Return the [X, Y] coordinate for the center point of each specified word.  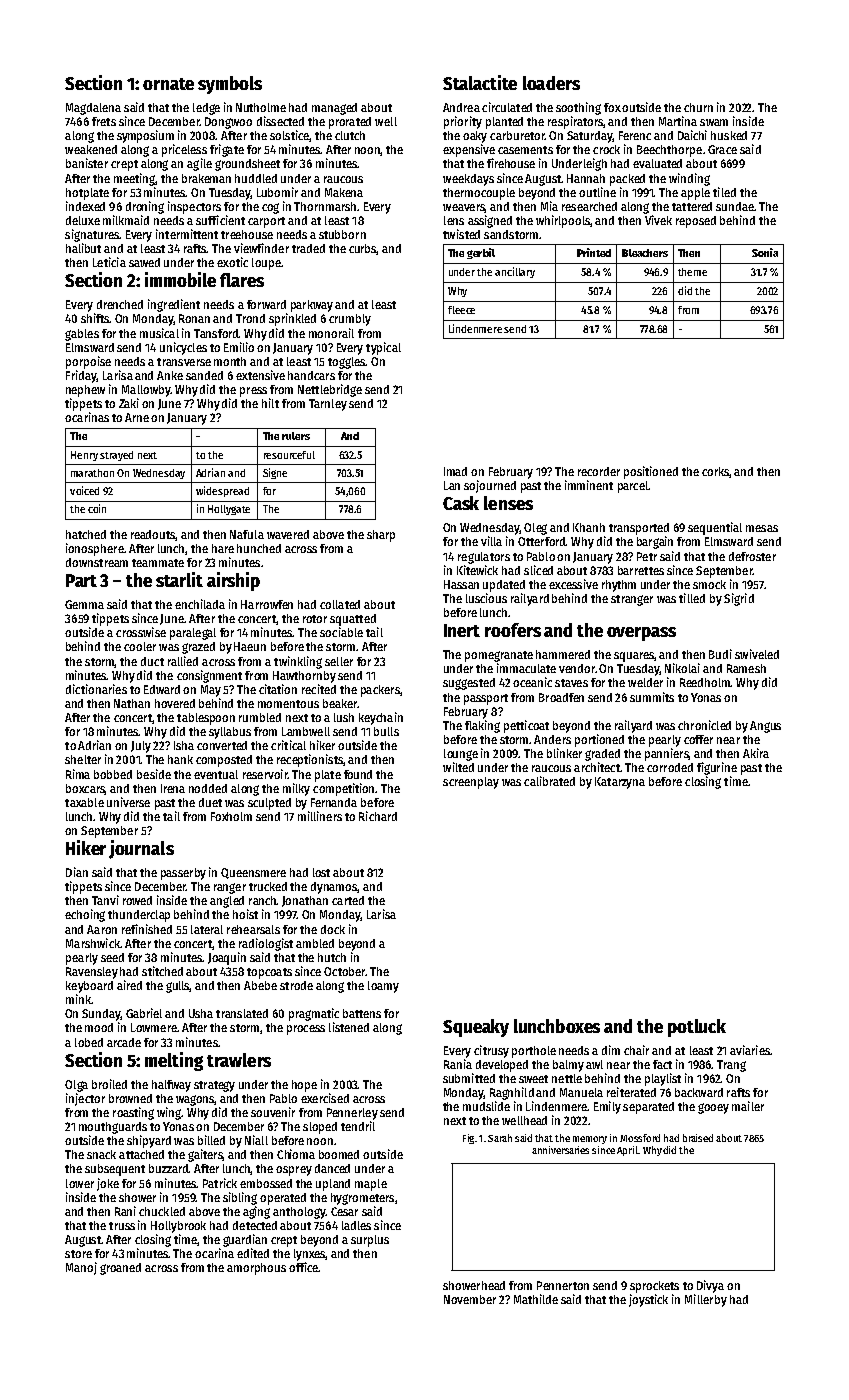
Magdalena [93, 109]
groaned [120, 1269]
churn [698, 107]
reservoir [265, 774]
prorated [350, 123]
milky [296, 789]
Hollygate [229, 510]
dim [611, 1050]
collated [340, 604]
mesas [762, 528]
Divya [710, 1286]
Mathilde [536, 1299]
